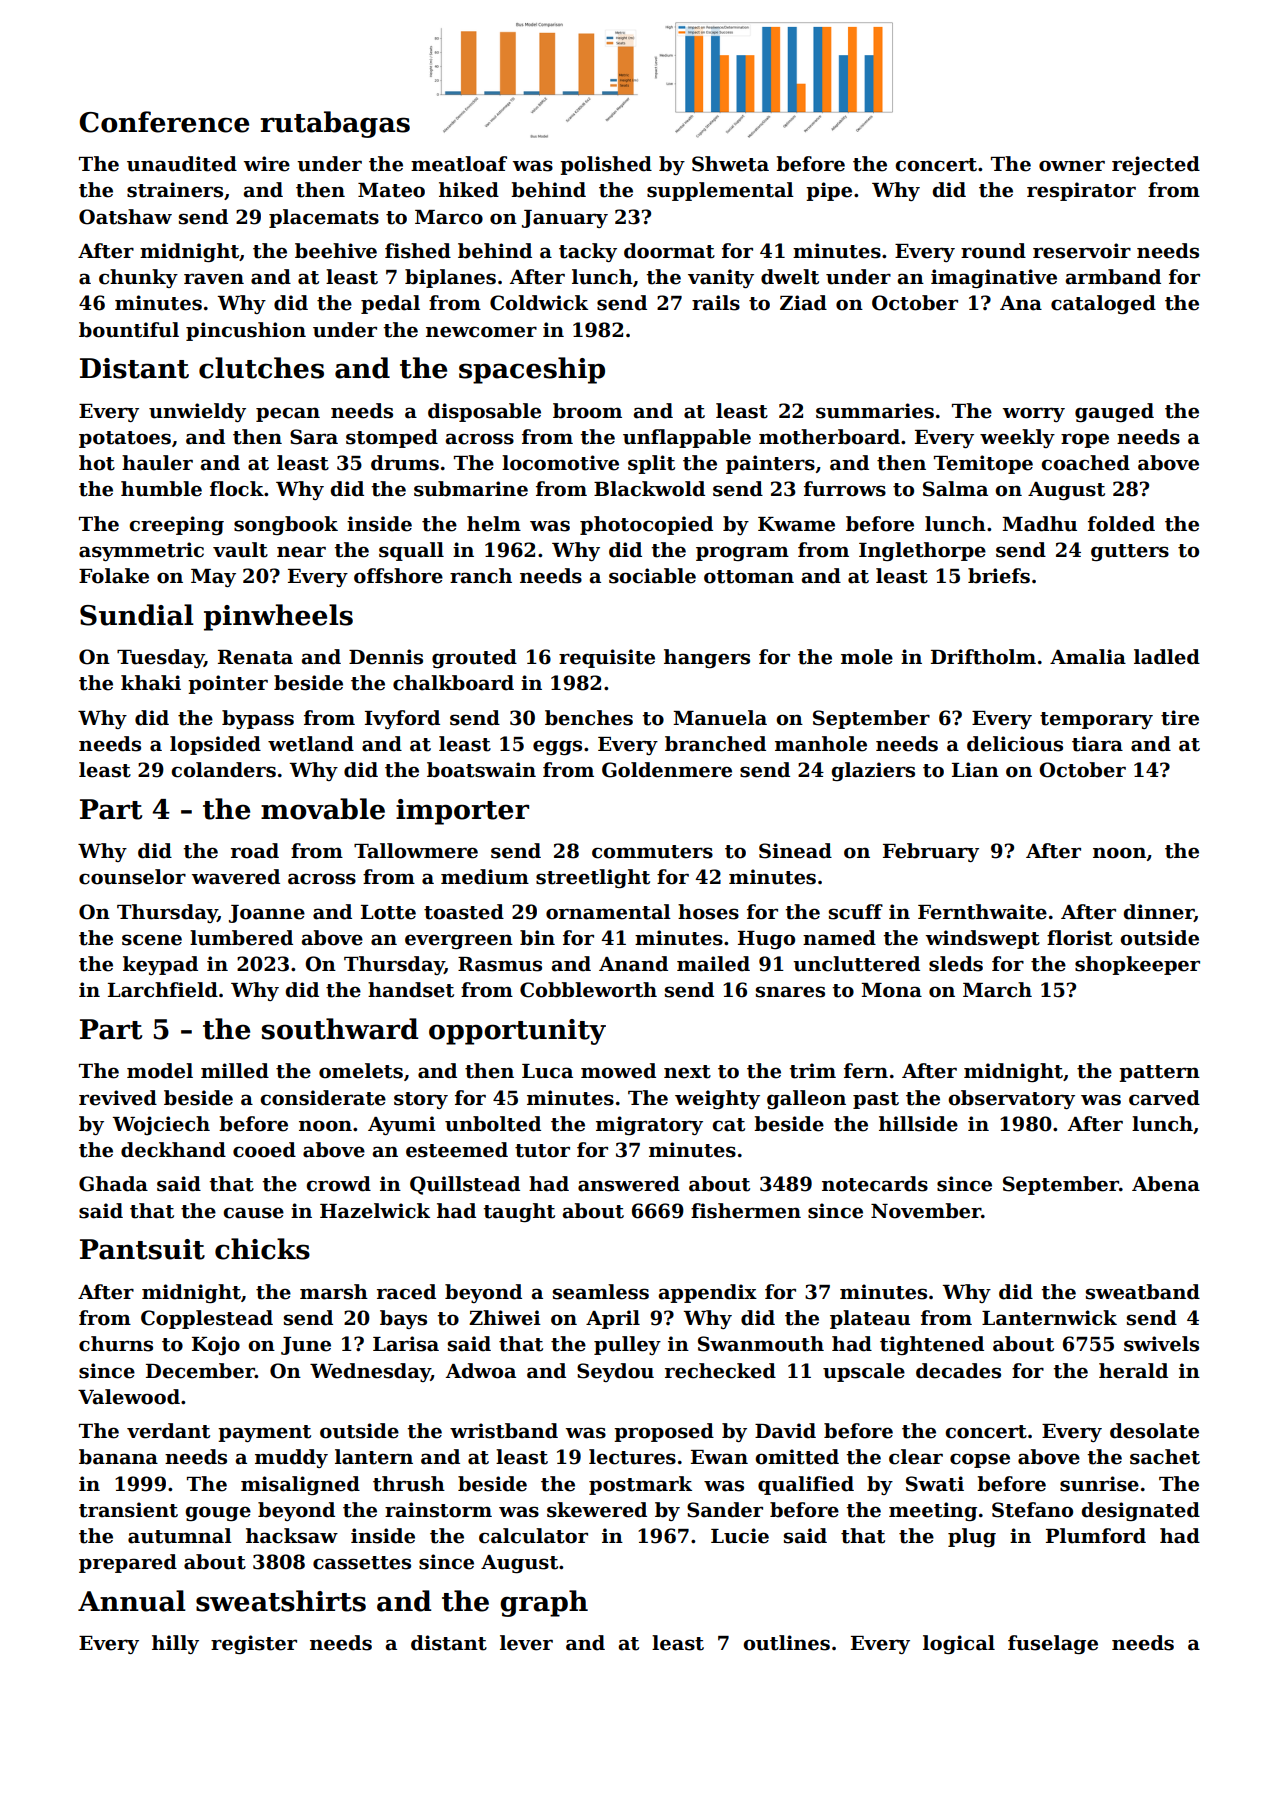 The height and width of the screenshot is (1808, 1279). I want to click on rejected, so click(1156, 165).
